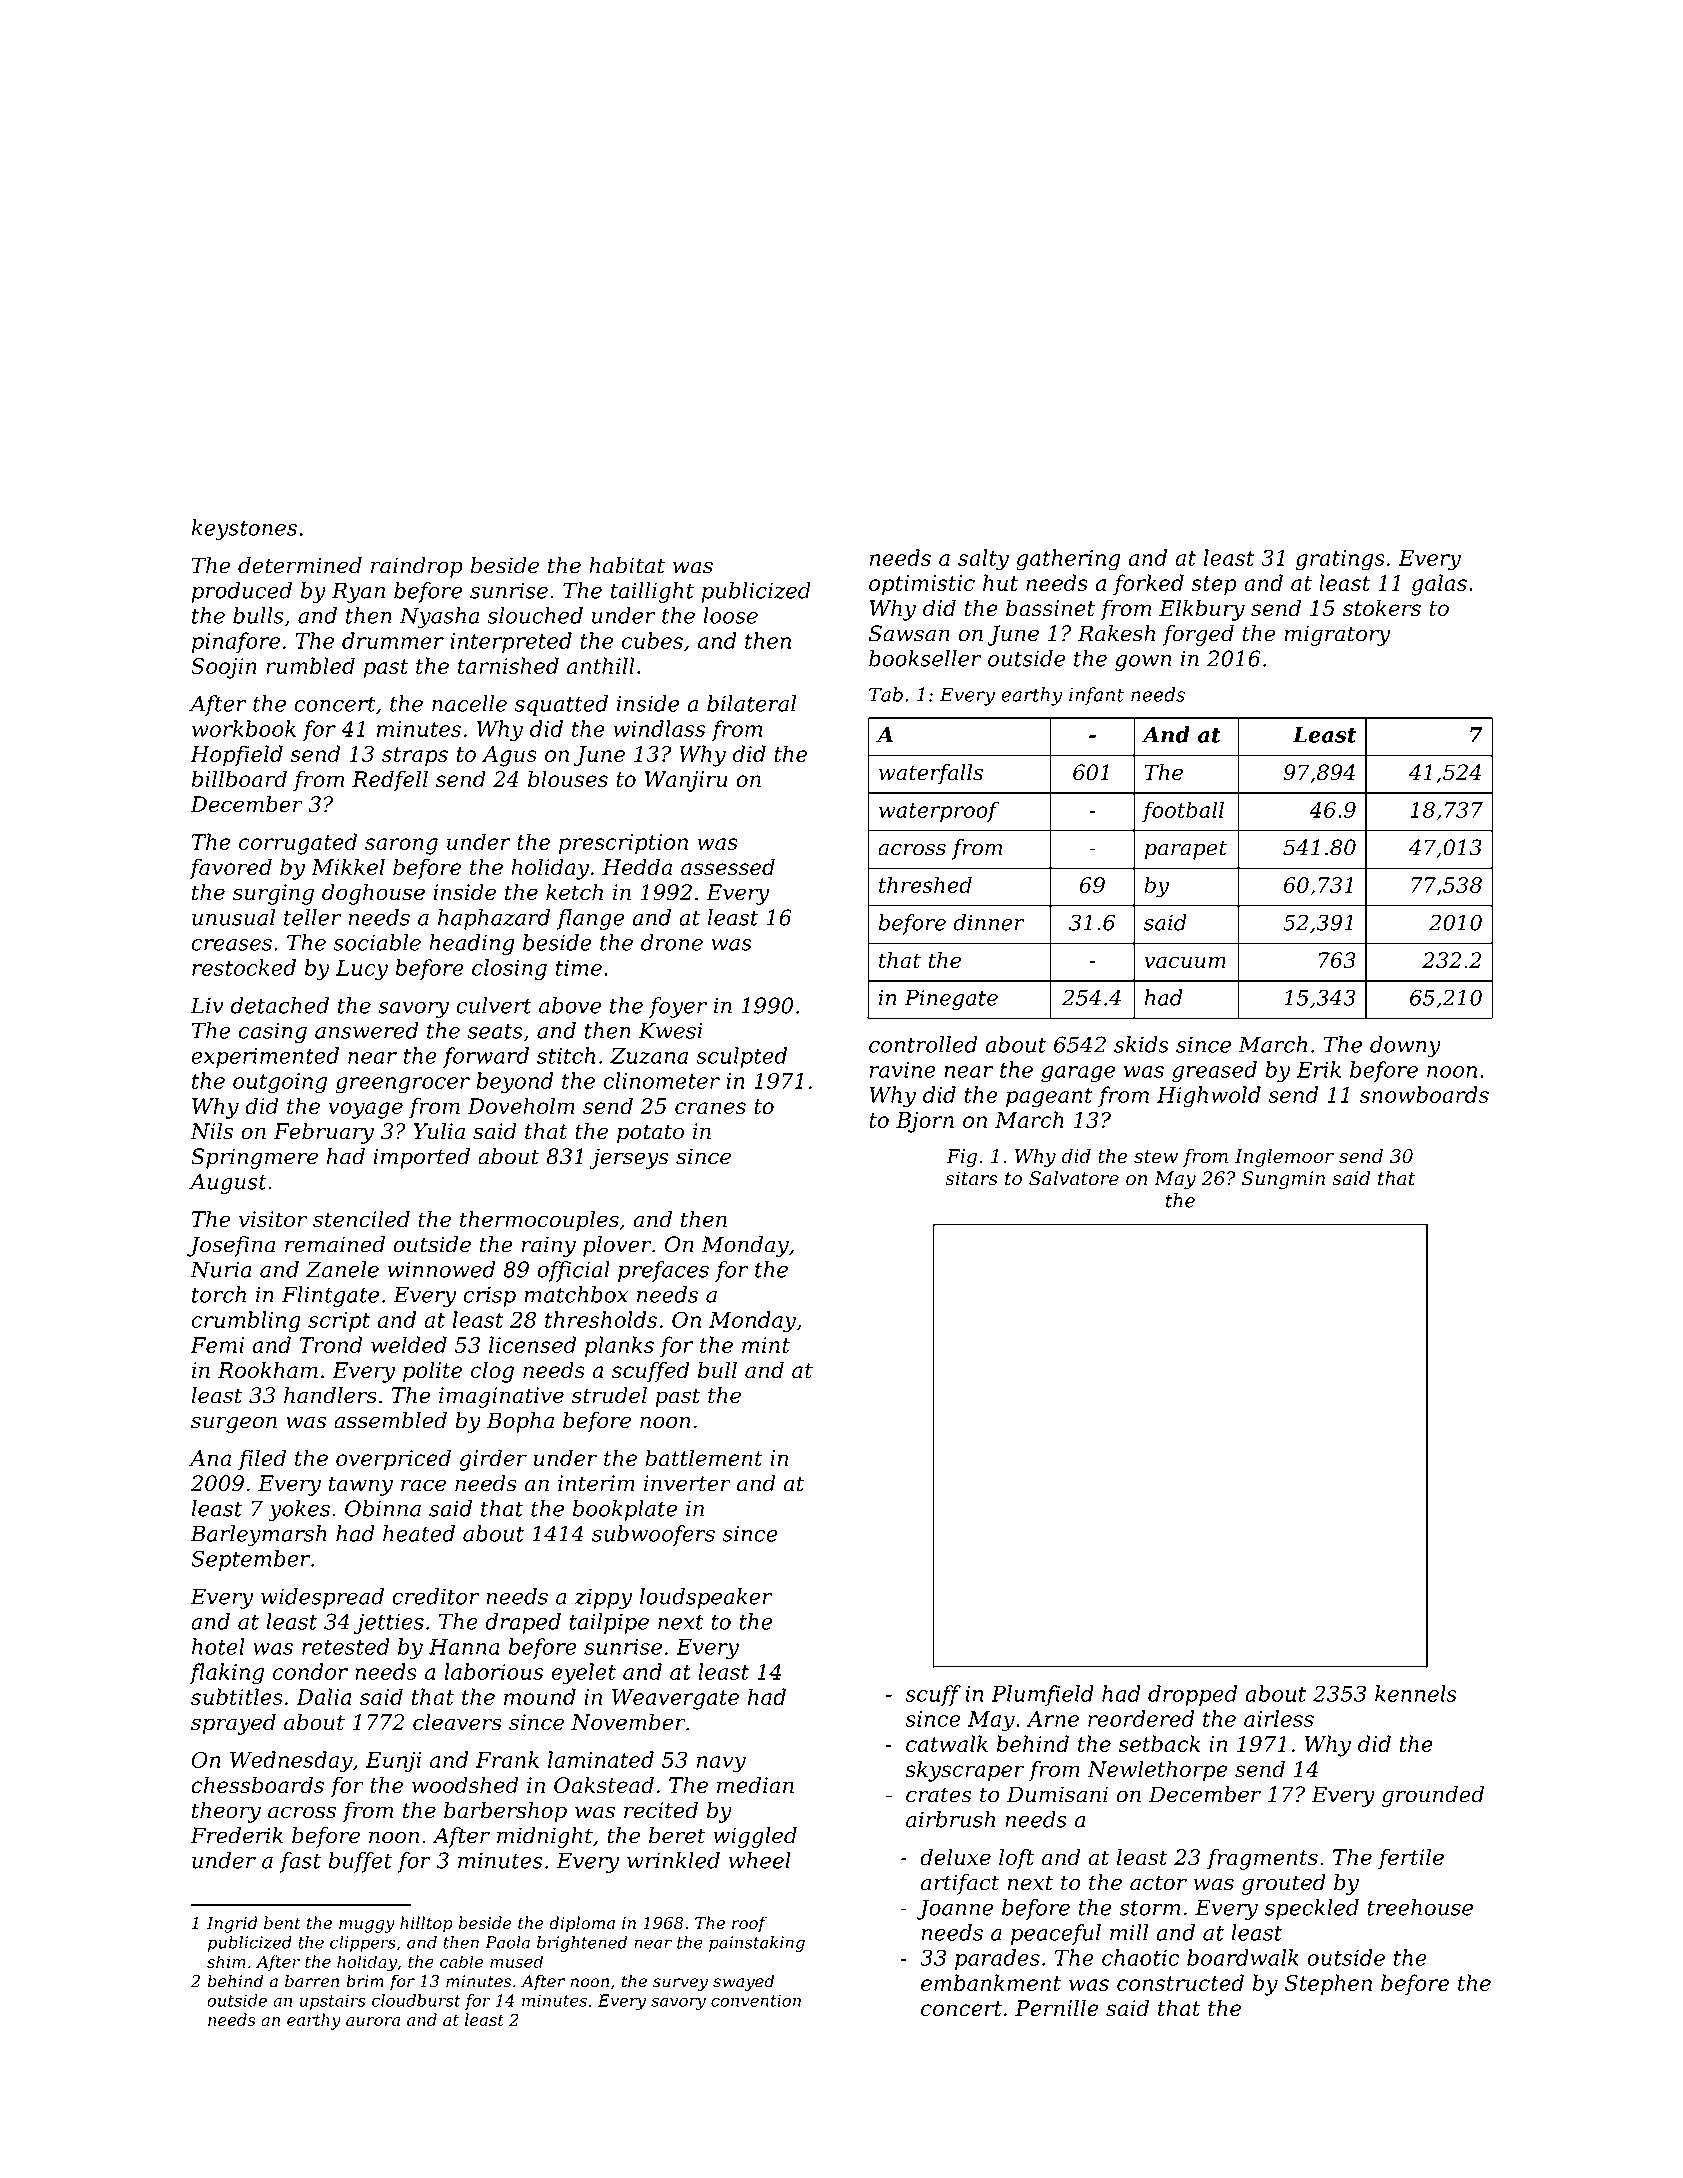 This screenshot has width=1683, height=2178. I want to click on mound, so click(540, 1696).
